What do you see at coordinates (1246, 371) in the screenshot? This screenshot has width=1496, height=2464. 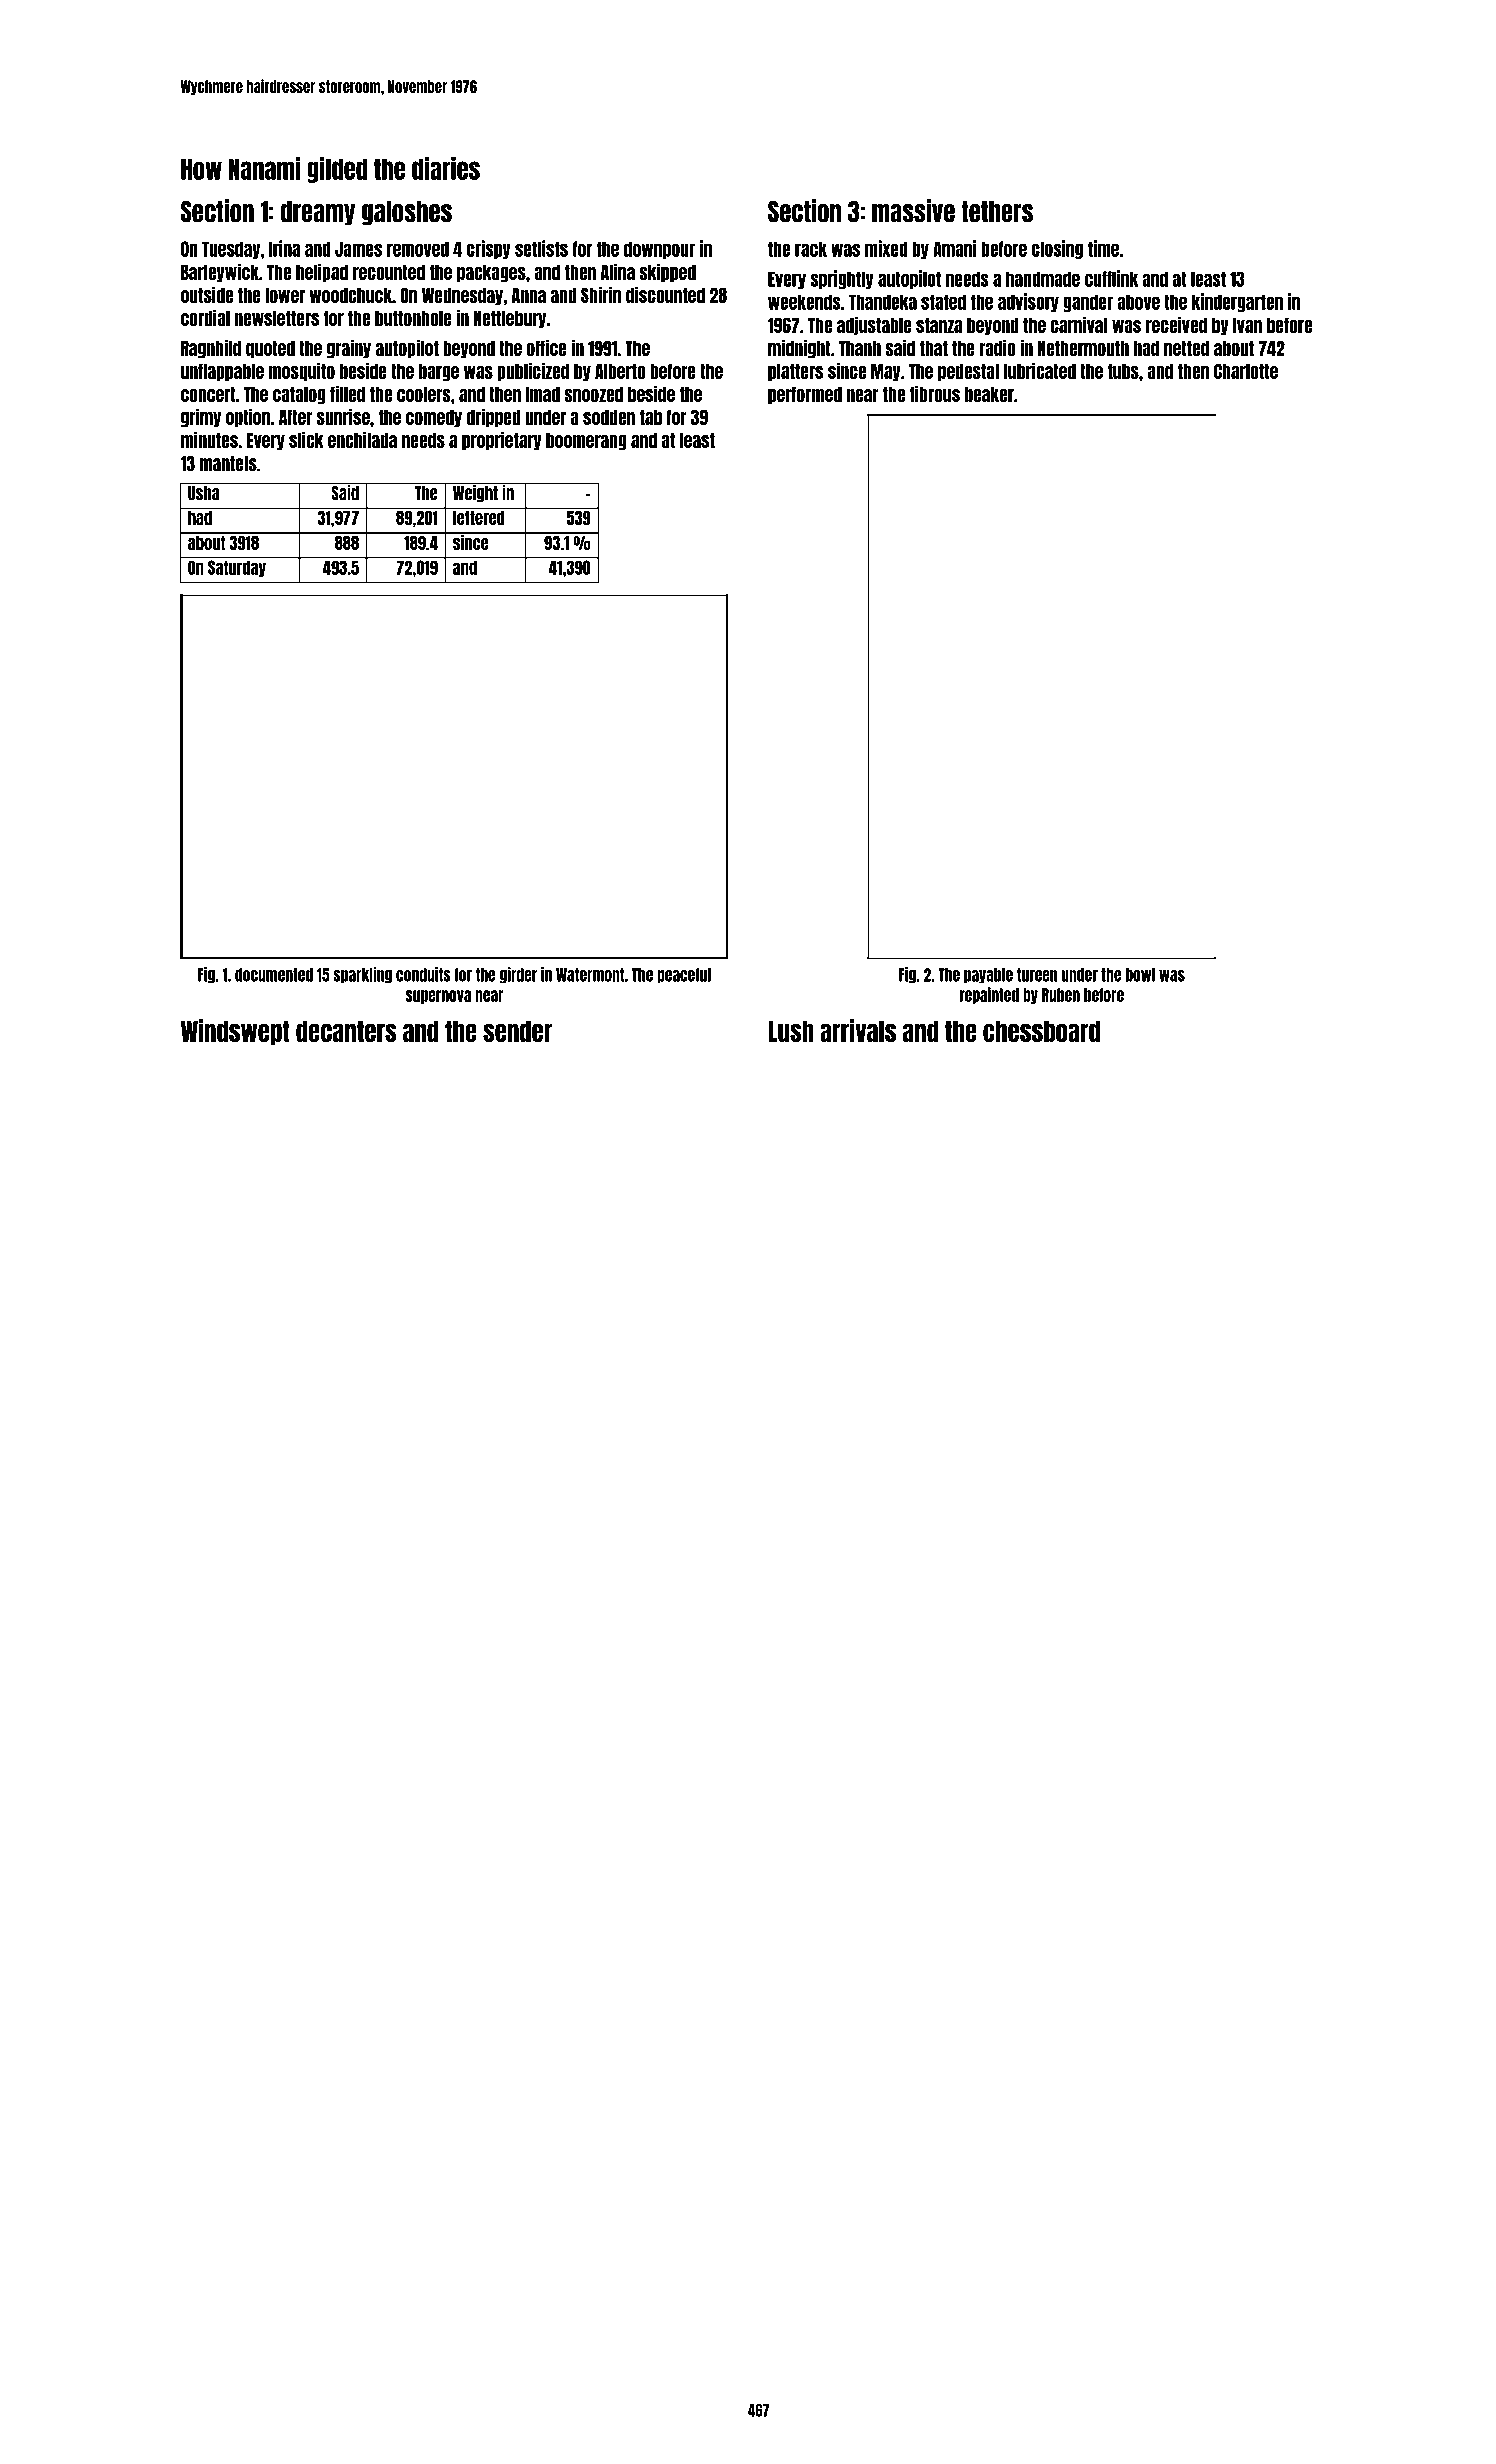 I see `Charlotte` at bounding box center [1246, 371].
